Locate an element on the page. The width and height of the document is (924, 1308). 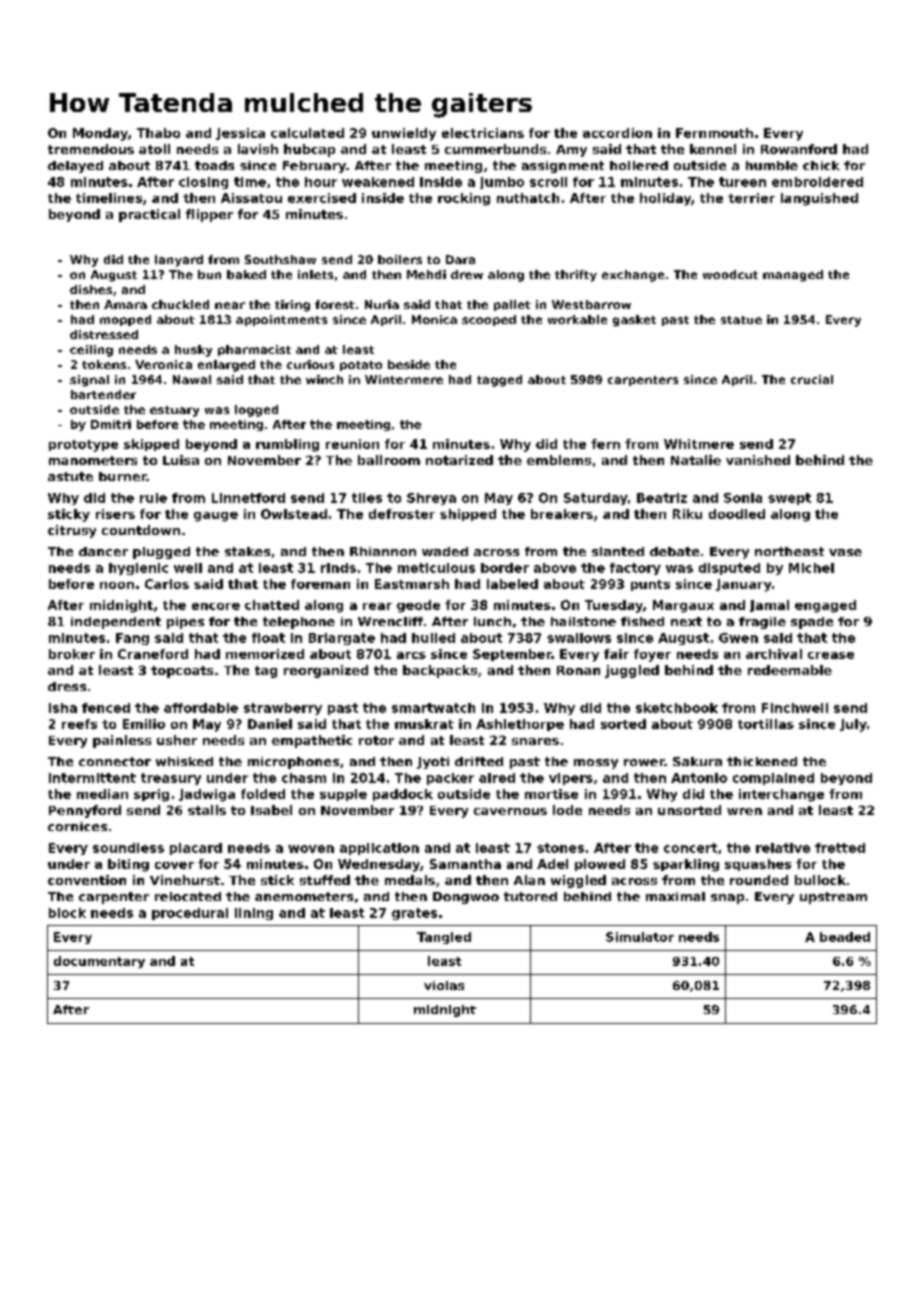
engaged is located at coordinates (825, 606).
